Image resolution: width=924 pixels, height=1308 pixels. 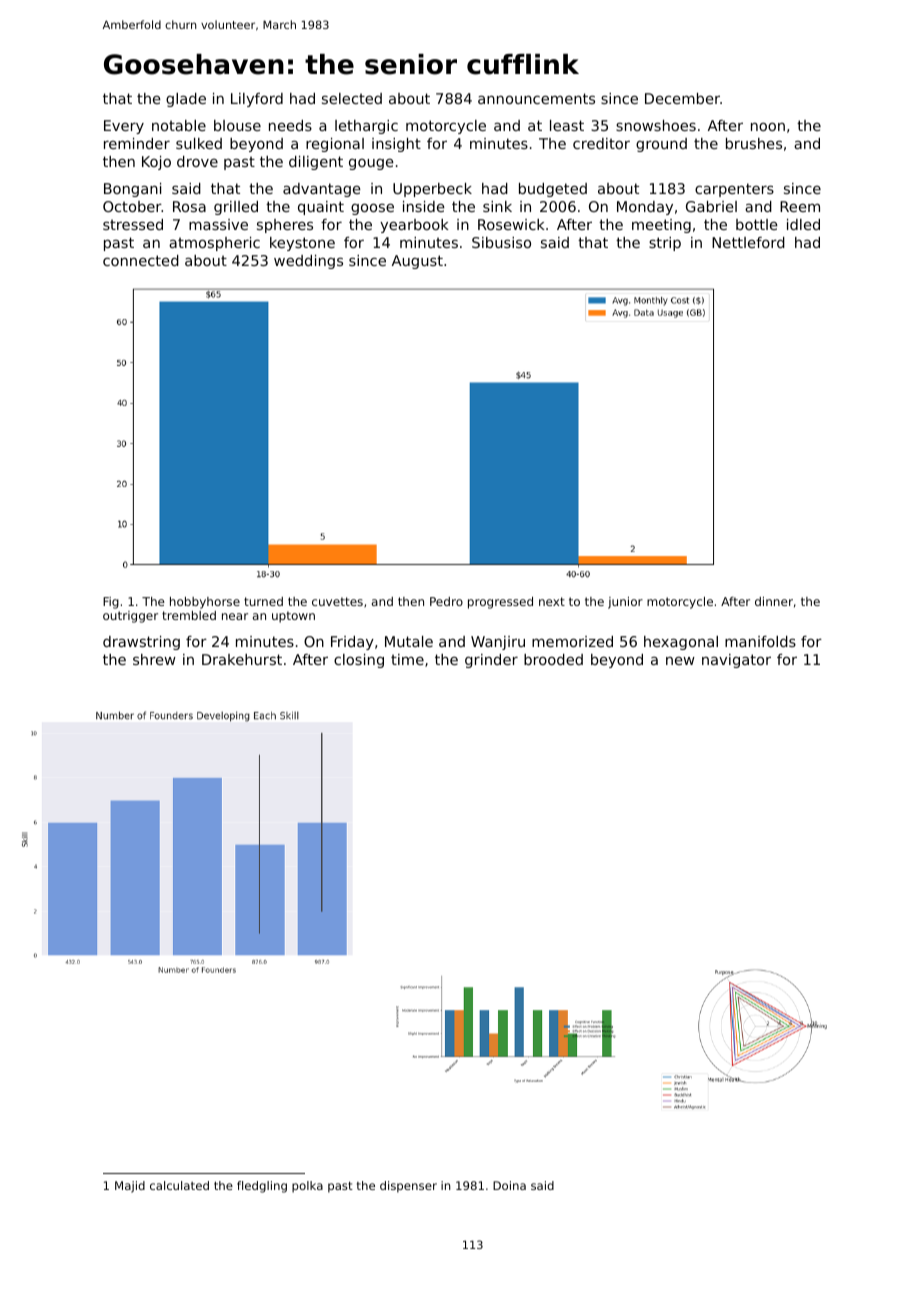 What do you see at coordinates (736, 661) in the image?
I see `navigator` at bounding box center [736, 661].
